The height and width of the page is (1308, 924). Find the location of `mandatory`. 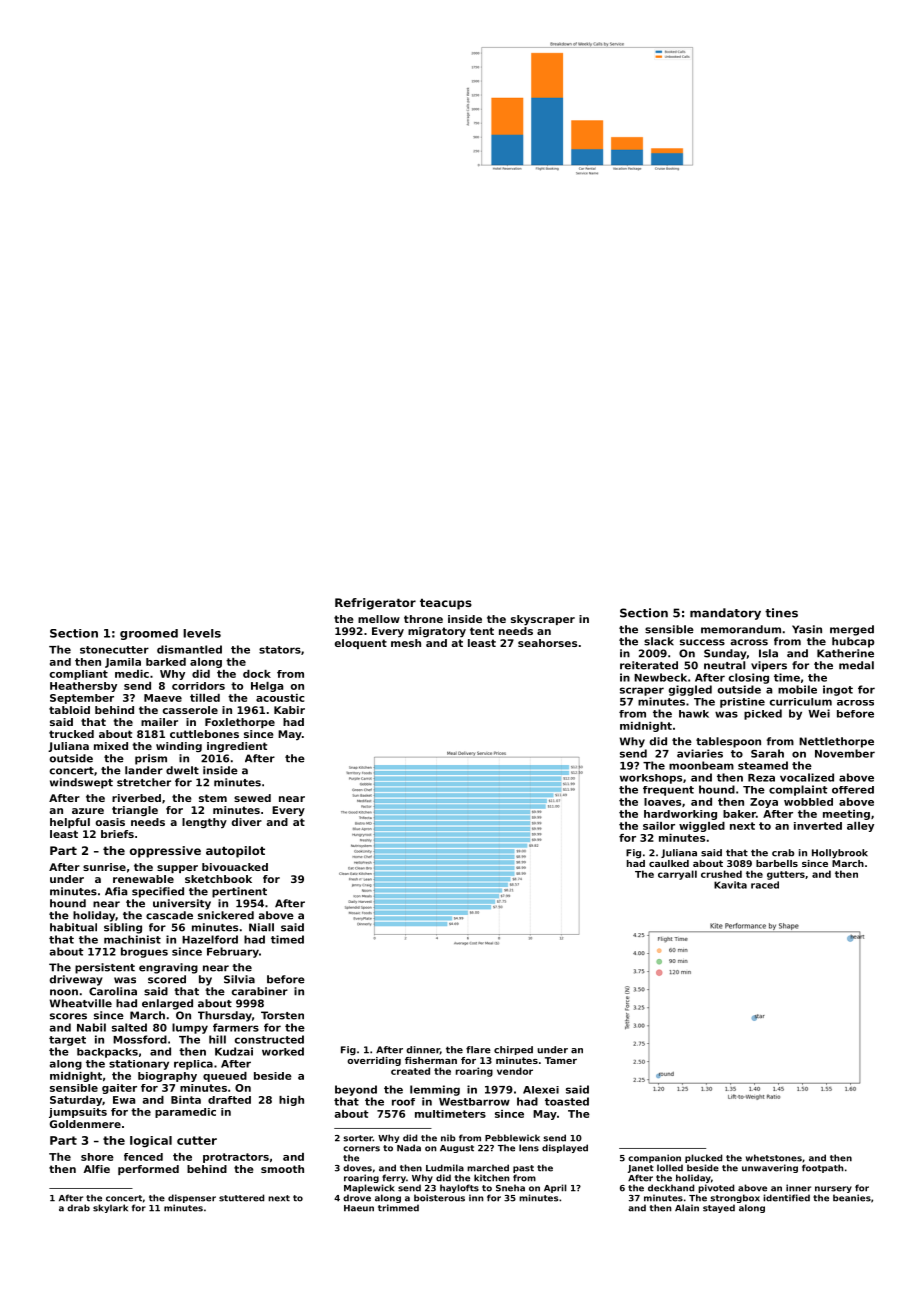

mandatory is located at coordinates (725, 614).
